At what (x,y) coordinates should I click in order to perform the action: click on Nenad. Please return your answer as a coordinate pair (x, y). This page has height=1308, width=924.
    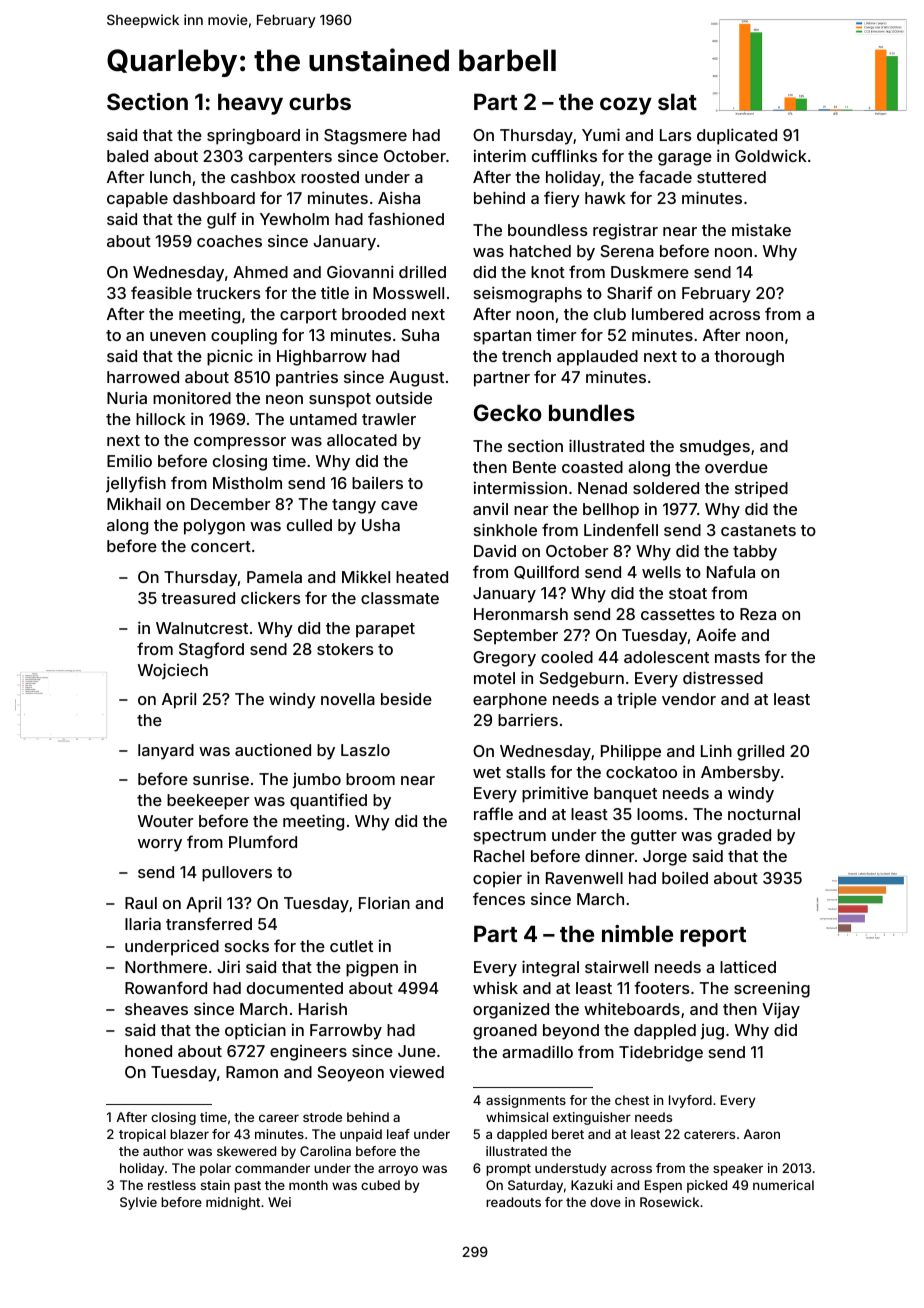
    Looking at the image, I should click on (602, 488).
